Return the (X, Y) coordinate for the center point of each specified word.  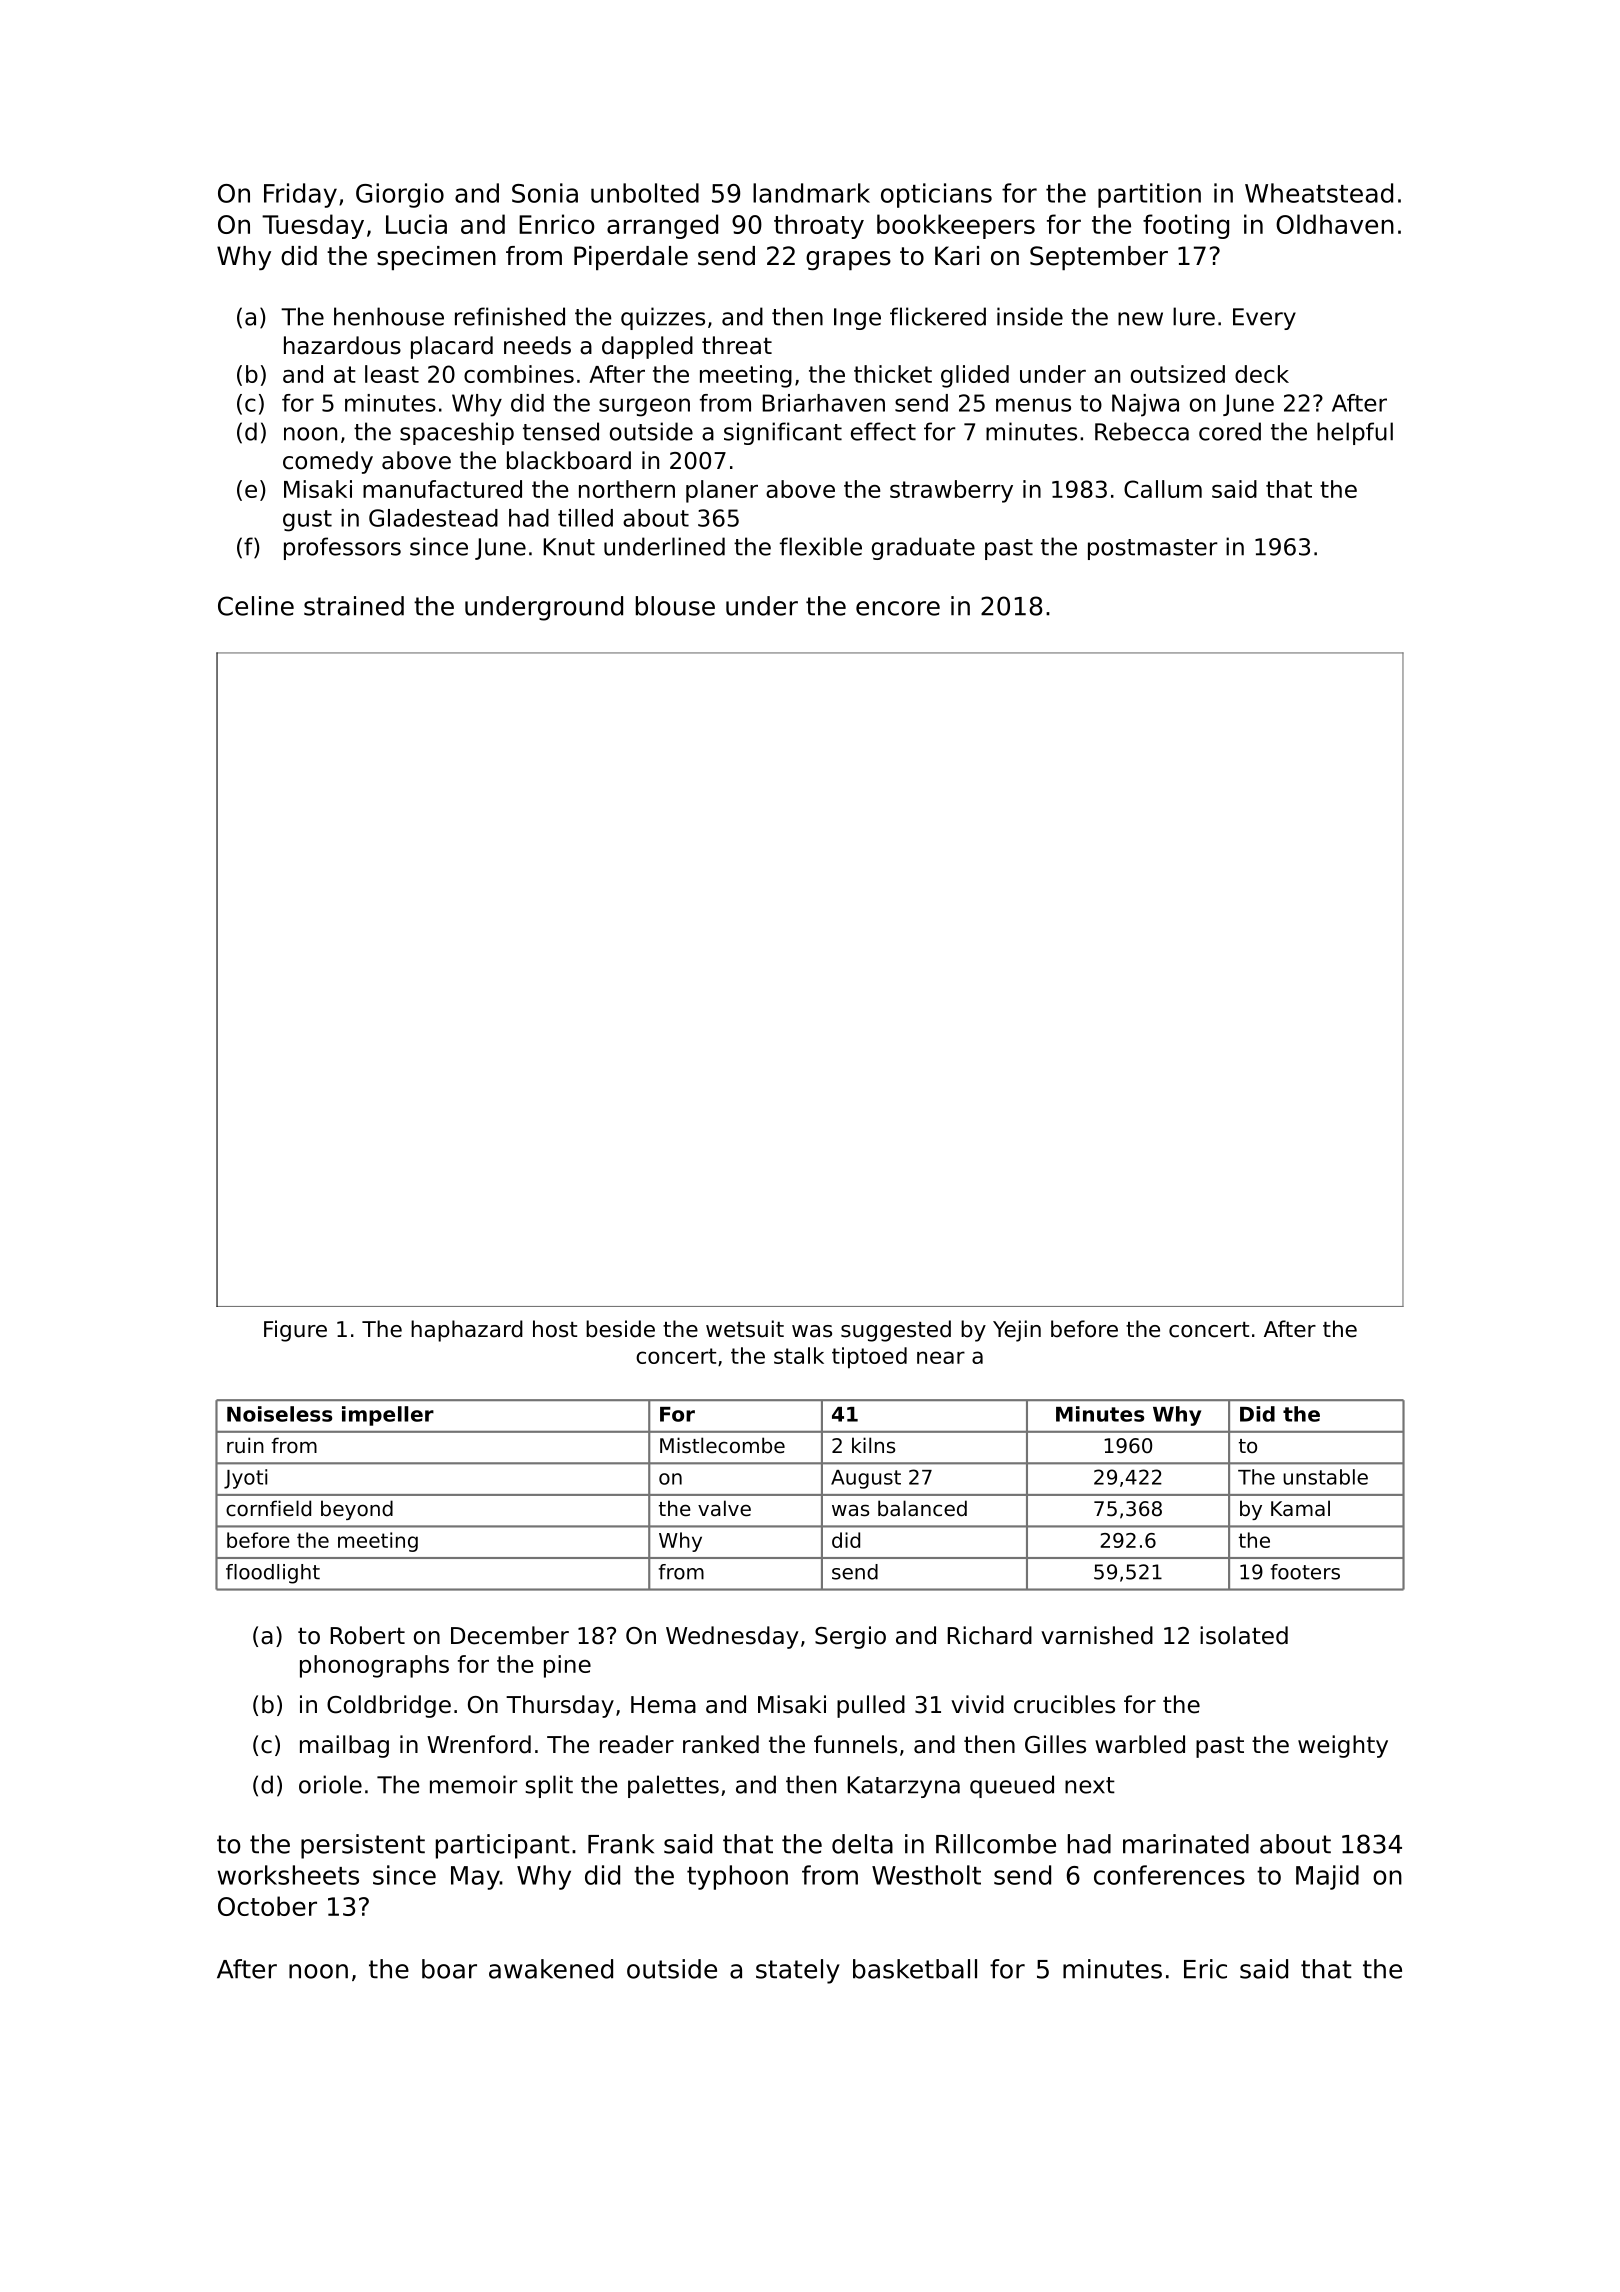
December (510, 1635)
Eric (1205, 1969)
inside (1030, 316)
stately (798, 1971)
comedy (328, 462)
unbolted (645, 193)
